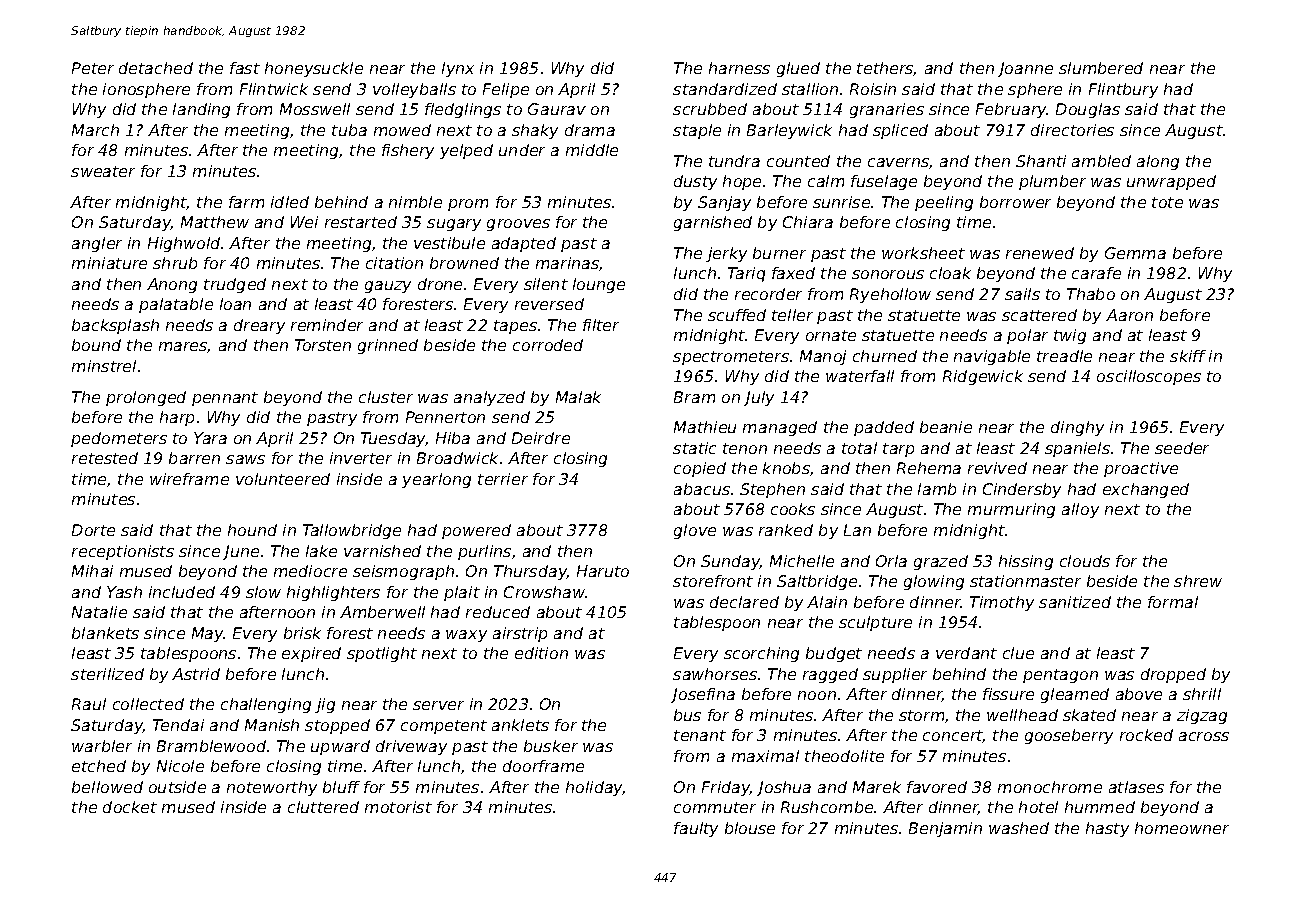 This image has height=924, width=1308. Describe the element at coordinates (1135, 253) in the image. I see `Gemma` at that location.
